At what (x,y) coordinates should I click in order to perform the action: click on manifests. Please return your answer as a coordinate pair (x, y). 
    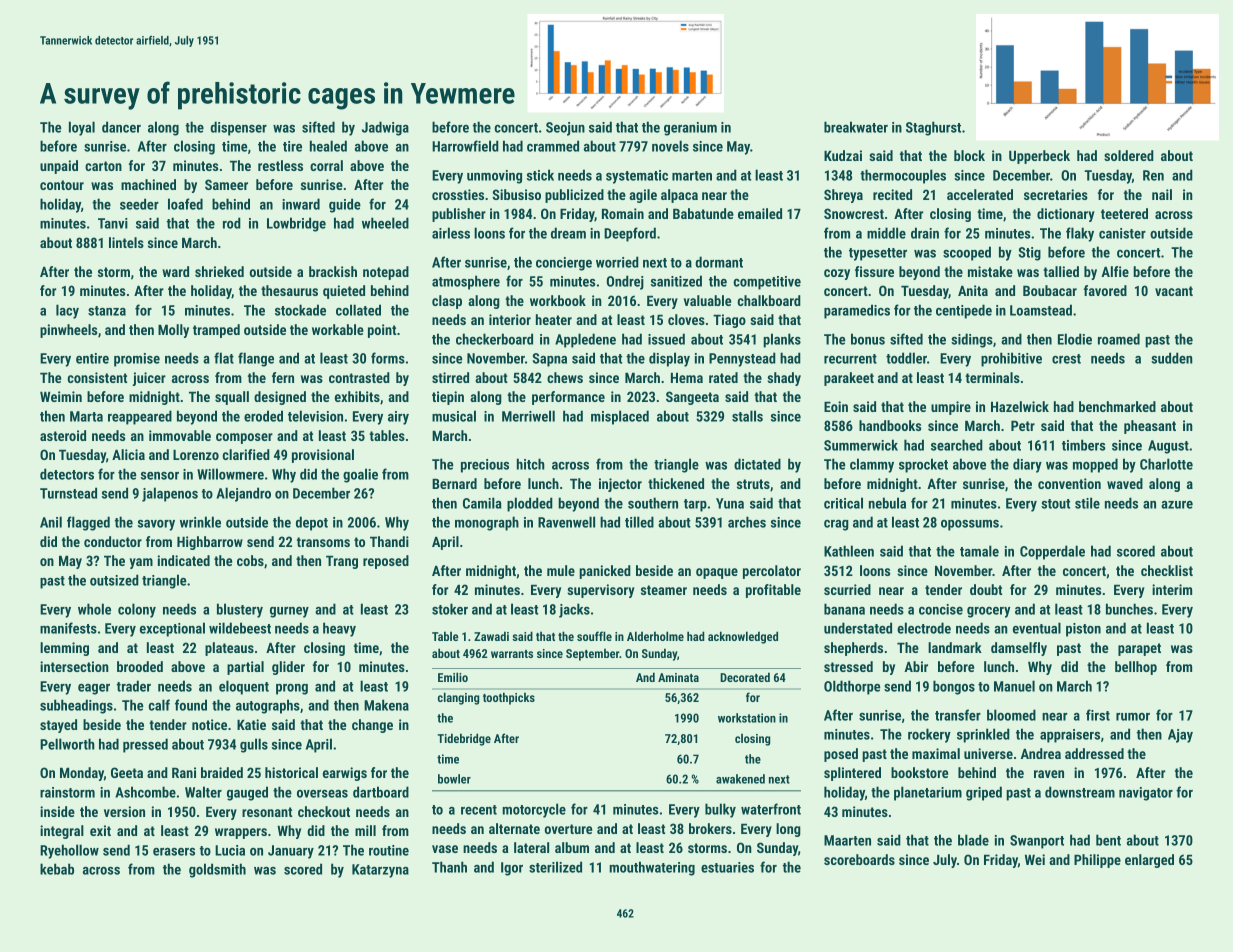
    Looking at the image, I should click on (68, 628).
